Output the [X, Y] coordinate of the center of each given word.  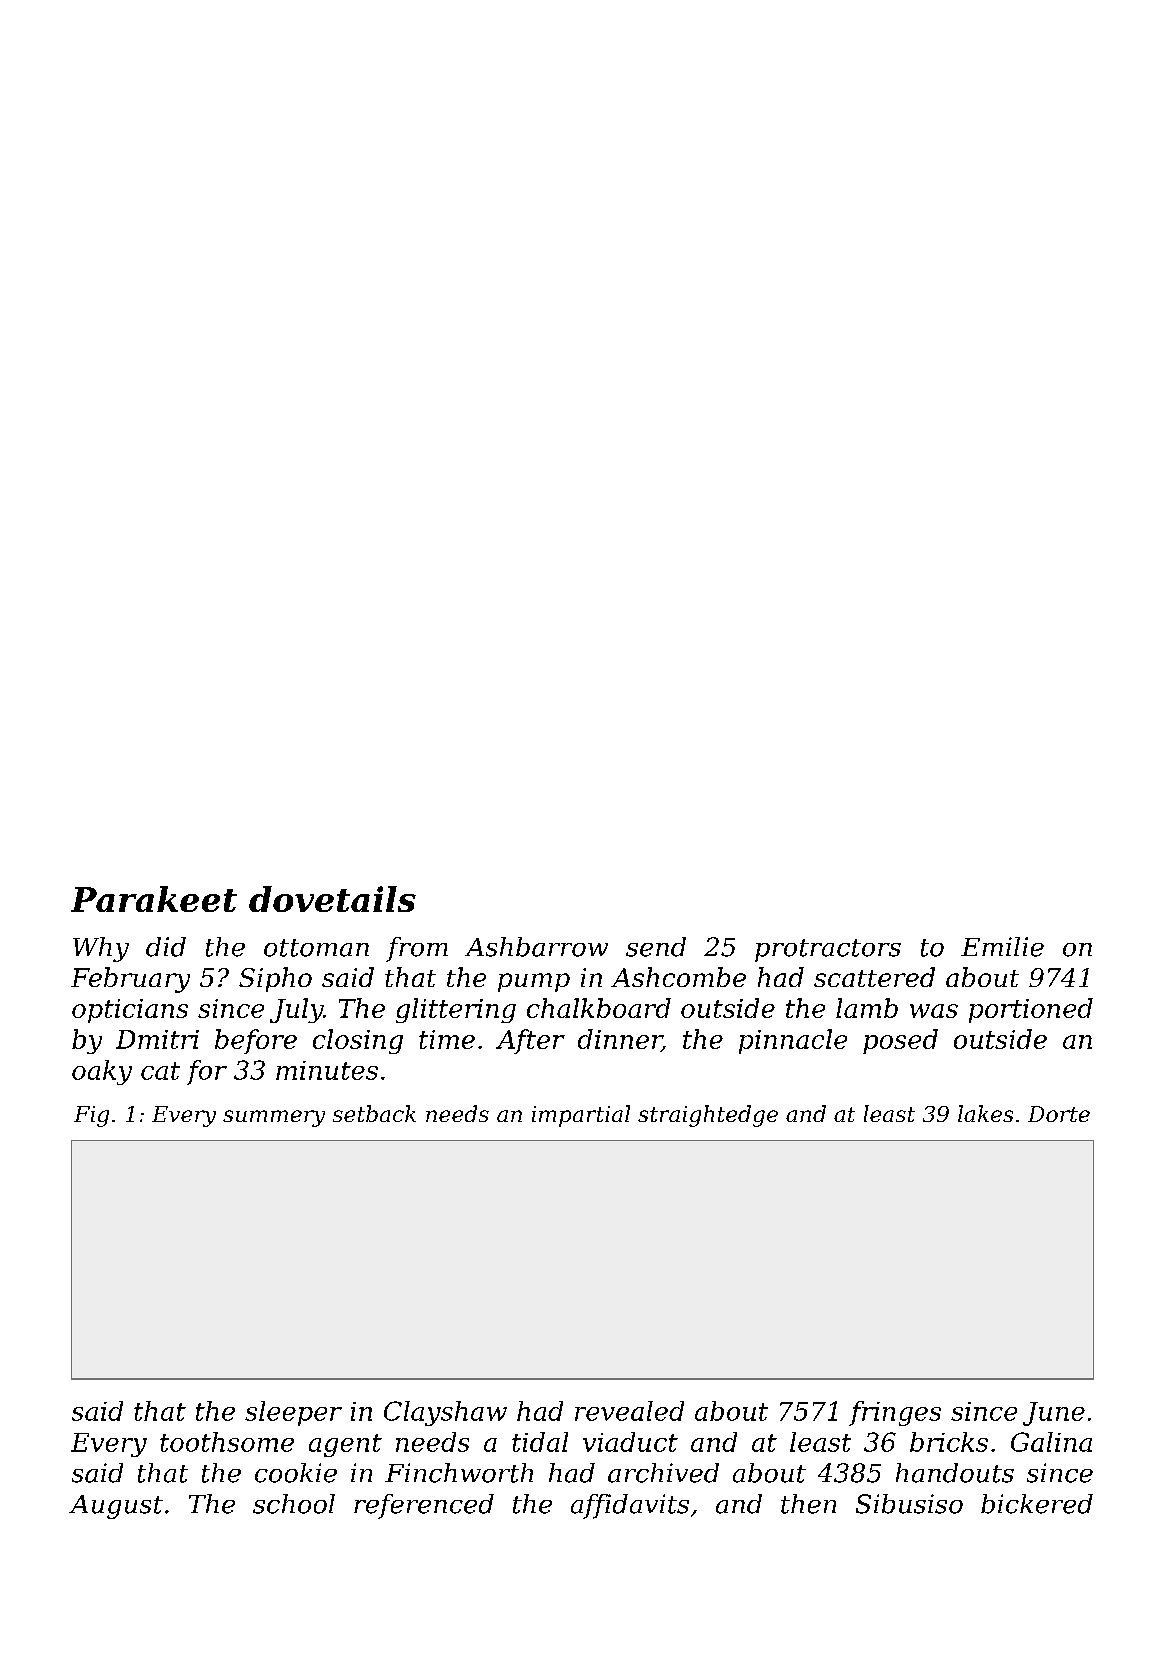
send [656, 947]
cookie [296, 1473]
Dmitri [157, 1039]
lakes [985, 1113]
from [417, 949]
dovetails [332, 899]
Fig [91, 1116]
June [1054, 1414]
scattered [874, 977]
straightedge [708, 1116]
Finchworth [459, 1473]
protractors [828, 950]
